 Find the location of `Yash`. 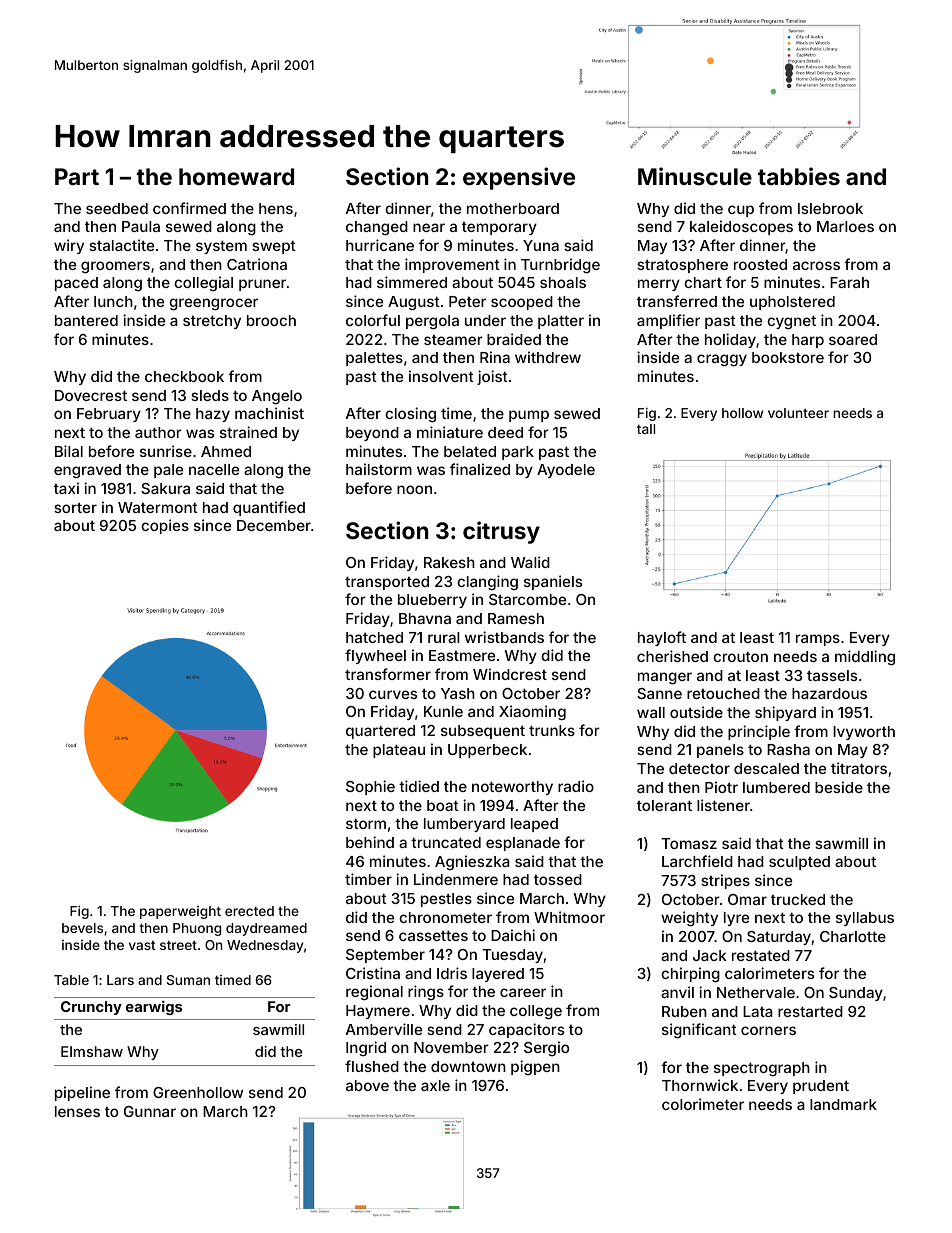

Yash is located at coordinates (458, 693).
